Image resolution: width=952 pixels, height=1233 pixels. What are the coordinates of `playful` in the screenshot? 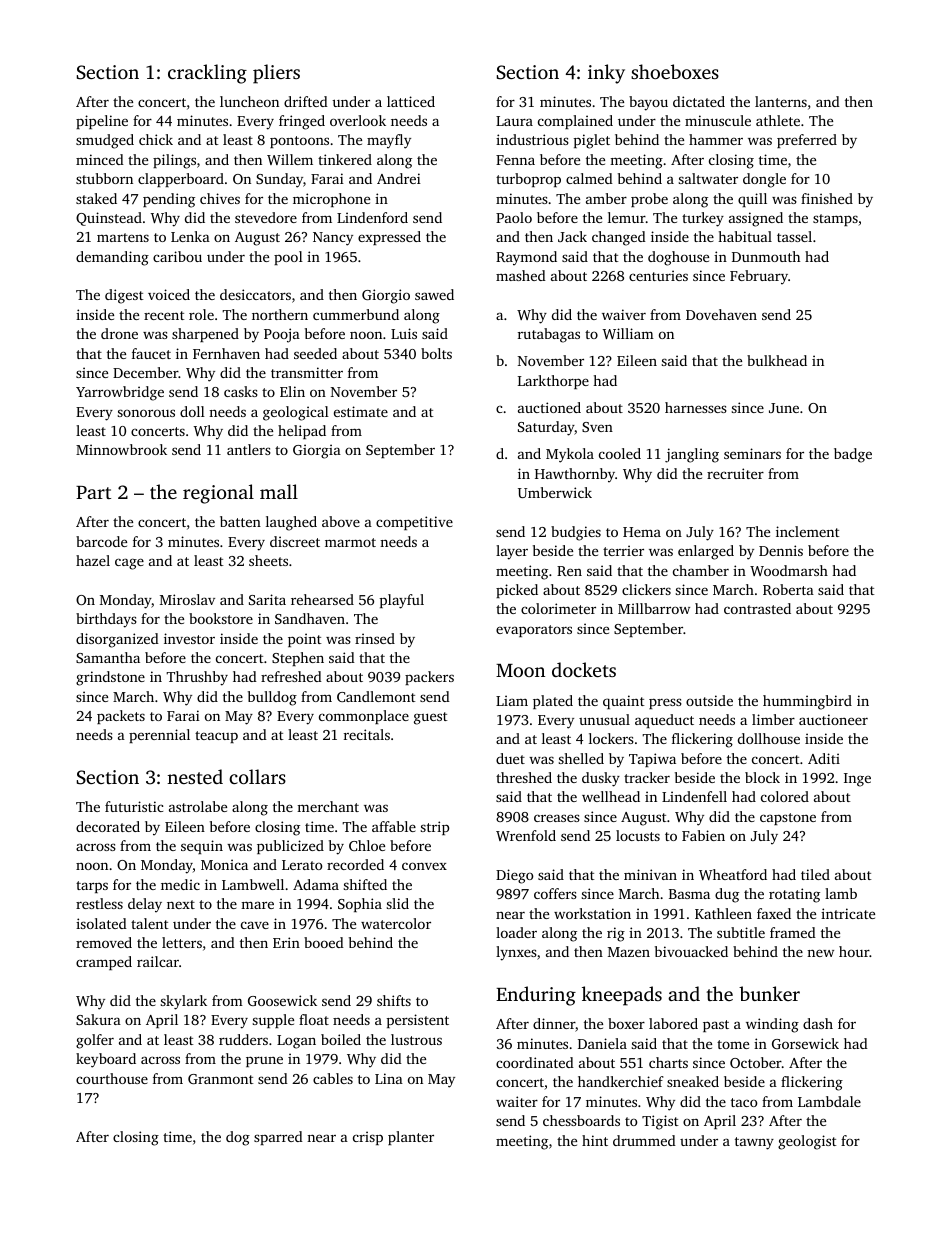 It's located at (402, 601).
